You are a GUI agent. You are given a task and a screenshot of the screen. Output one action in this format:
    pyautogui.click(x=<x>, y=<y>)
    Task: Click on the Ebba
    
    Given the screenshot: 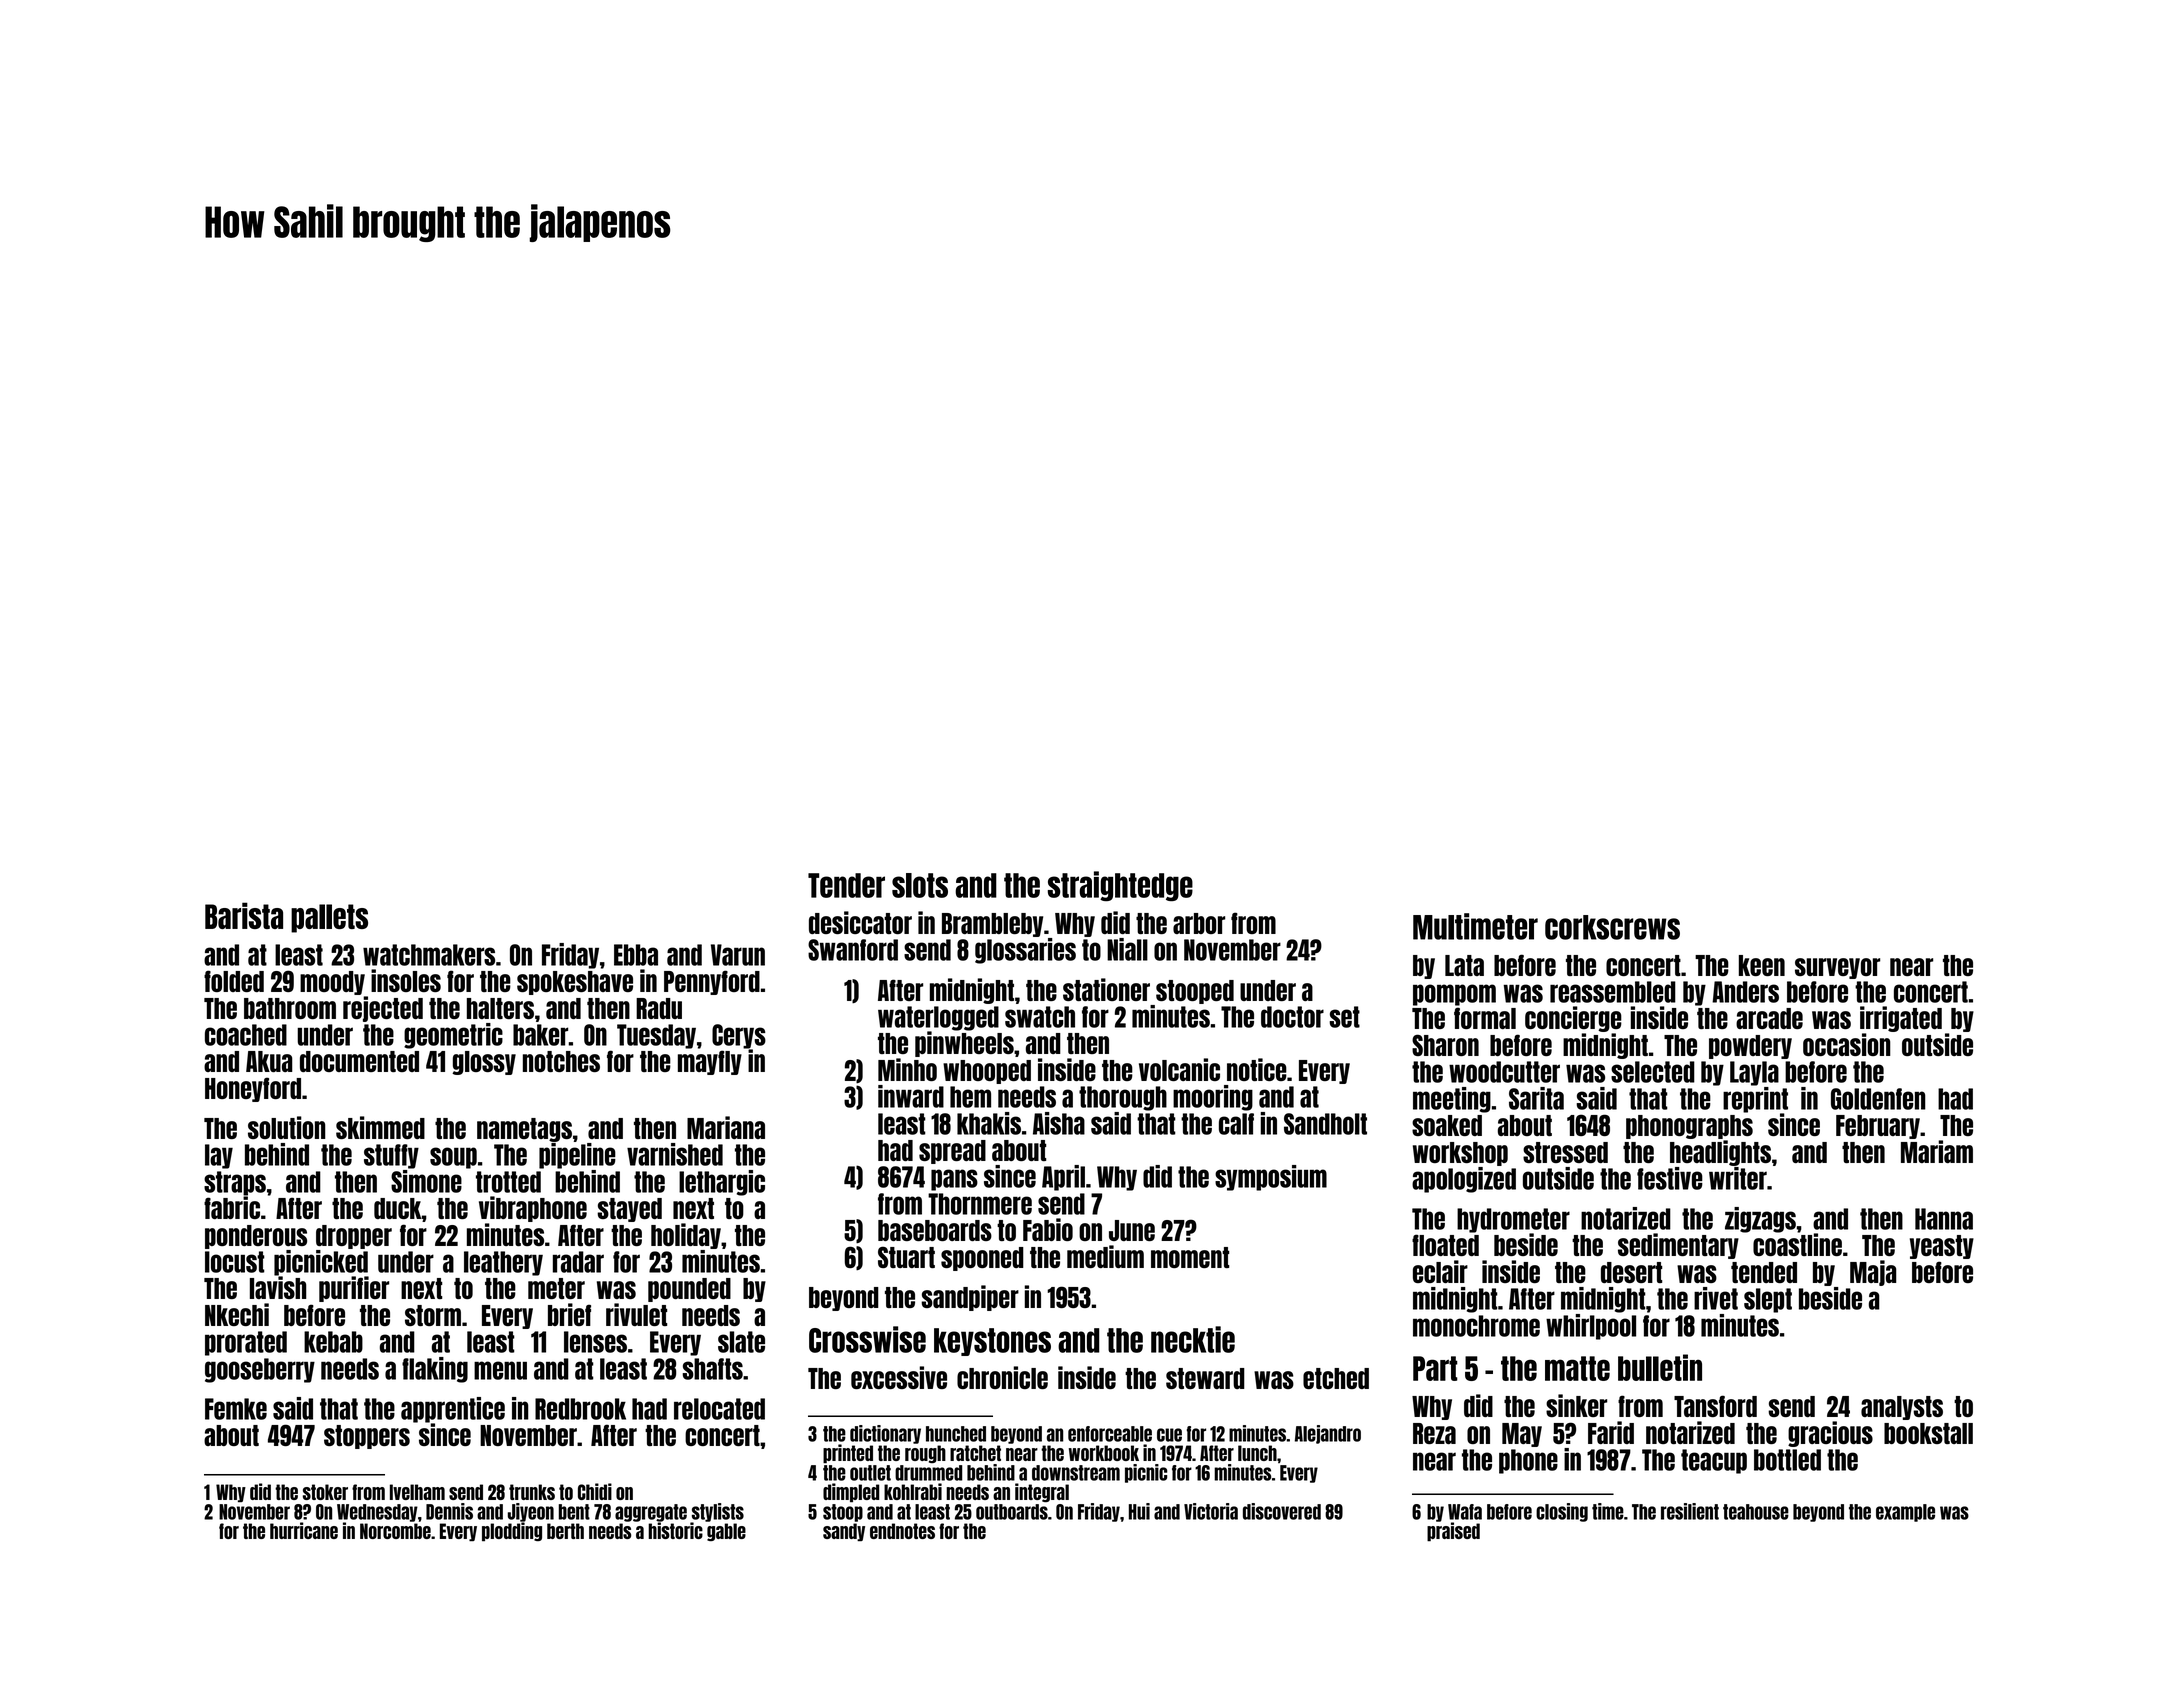 What is the action you would take?
    pyautogui.click(x=636, y=955)
